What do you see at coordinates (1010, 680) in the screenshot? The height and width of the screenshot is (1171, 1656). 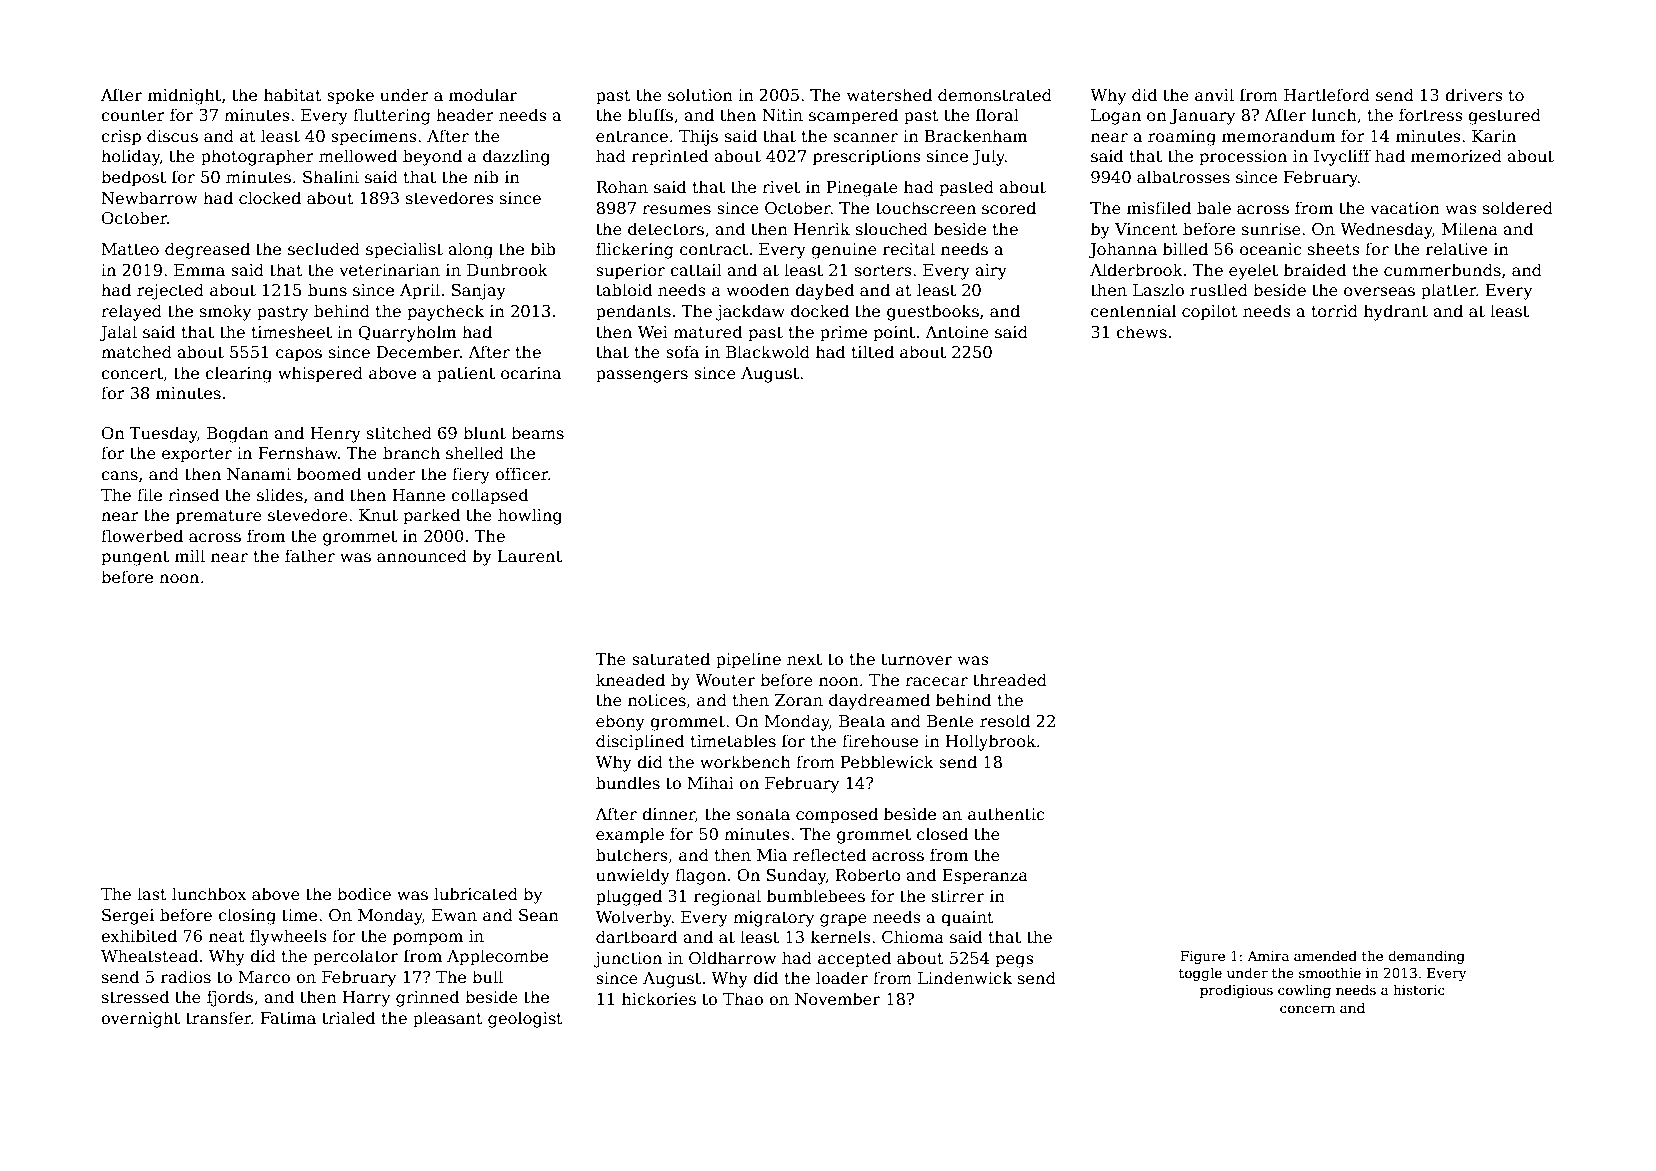 I see `threaded` at bounding box center [1010, 680].
